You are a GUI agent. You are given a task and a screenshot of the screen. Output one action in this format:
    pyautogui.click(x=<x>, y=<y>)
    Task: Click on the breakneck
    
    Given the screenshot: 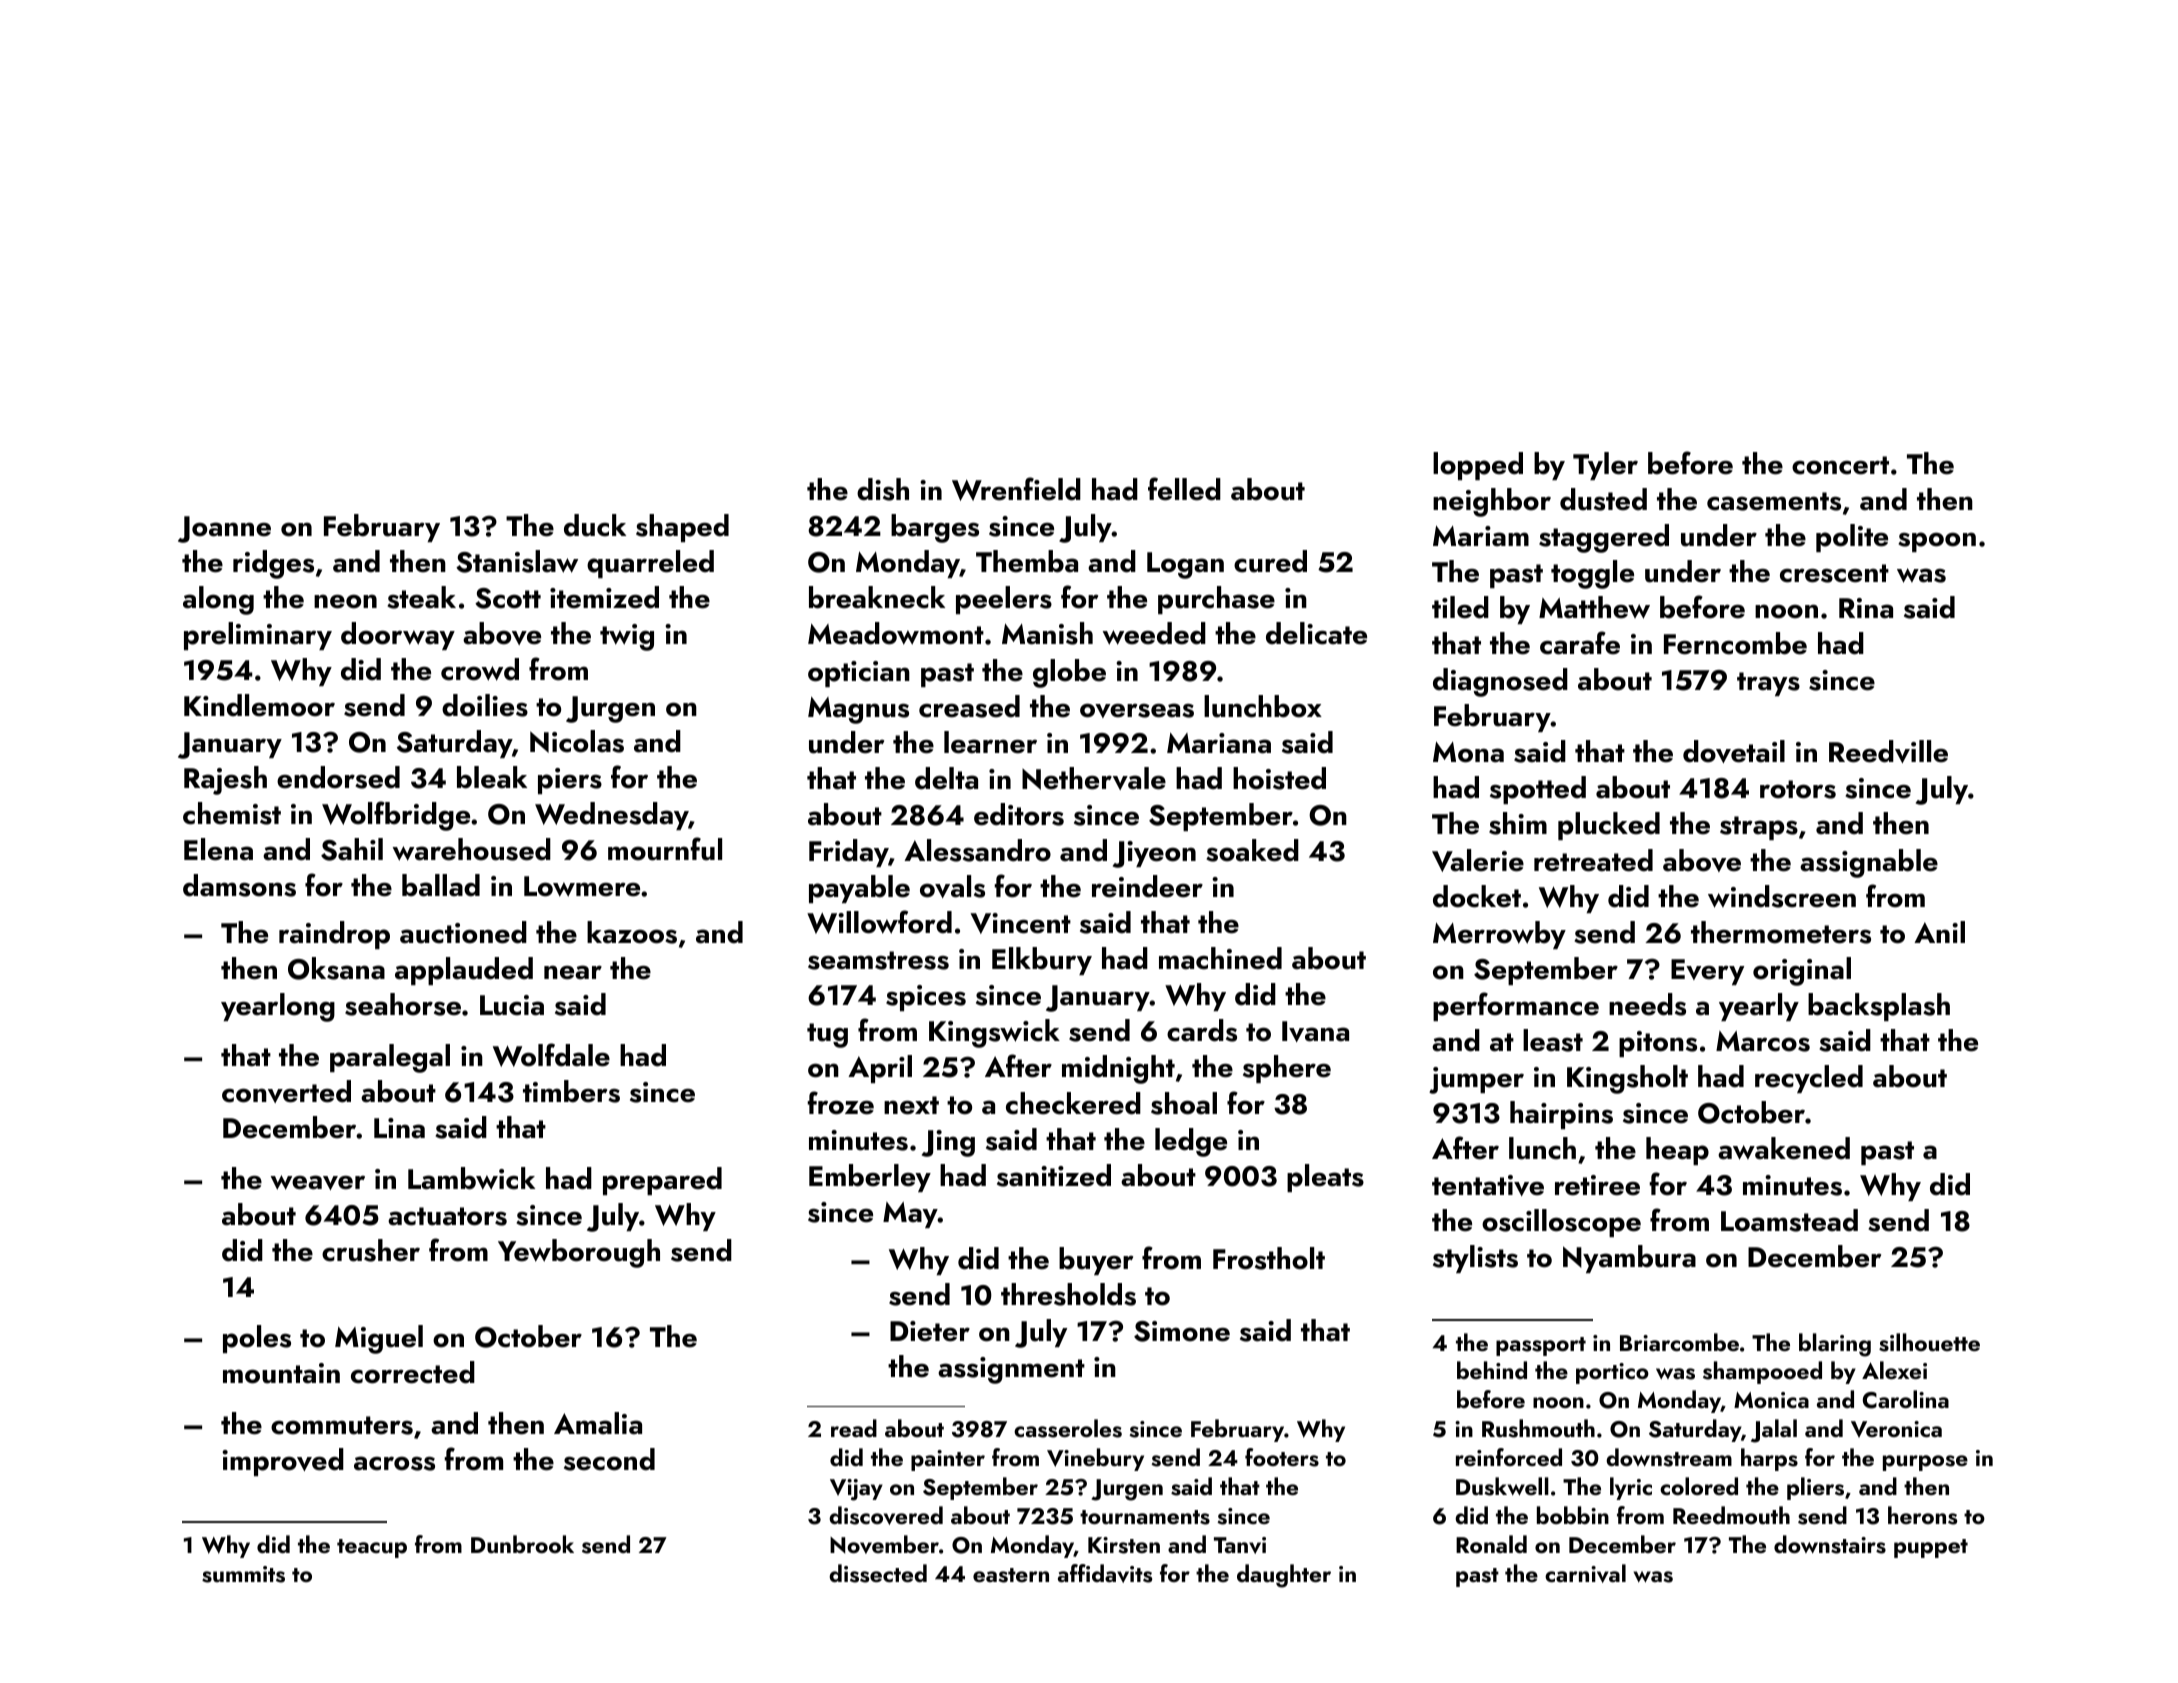 What is the action you would take?
    pyautogui.click(x=877, y=597)
